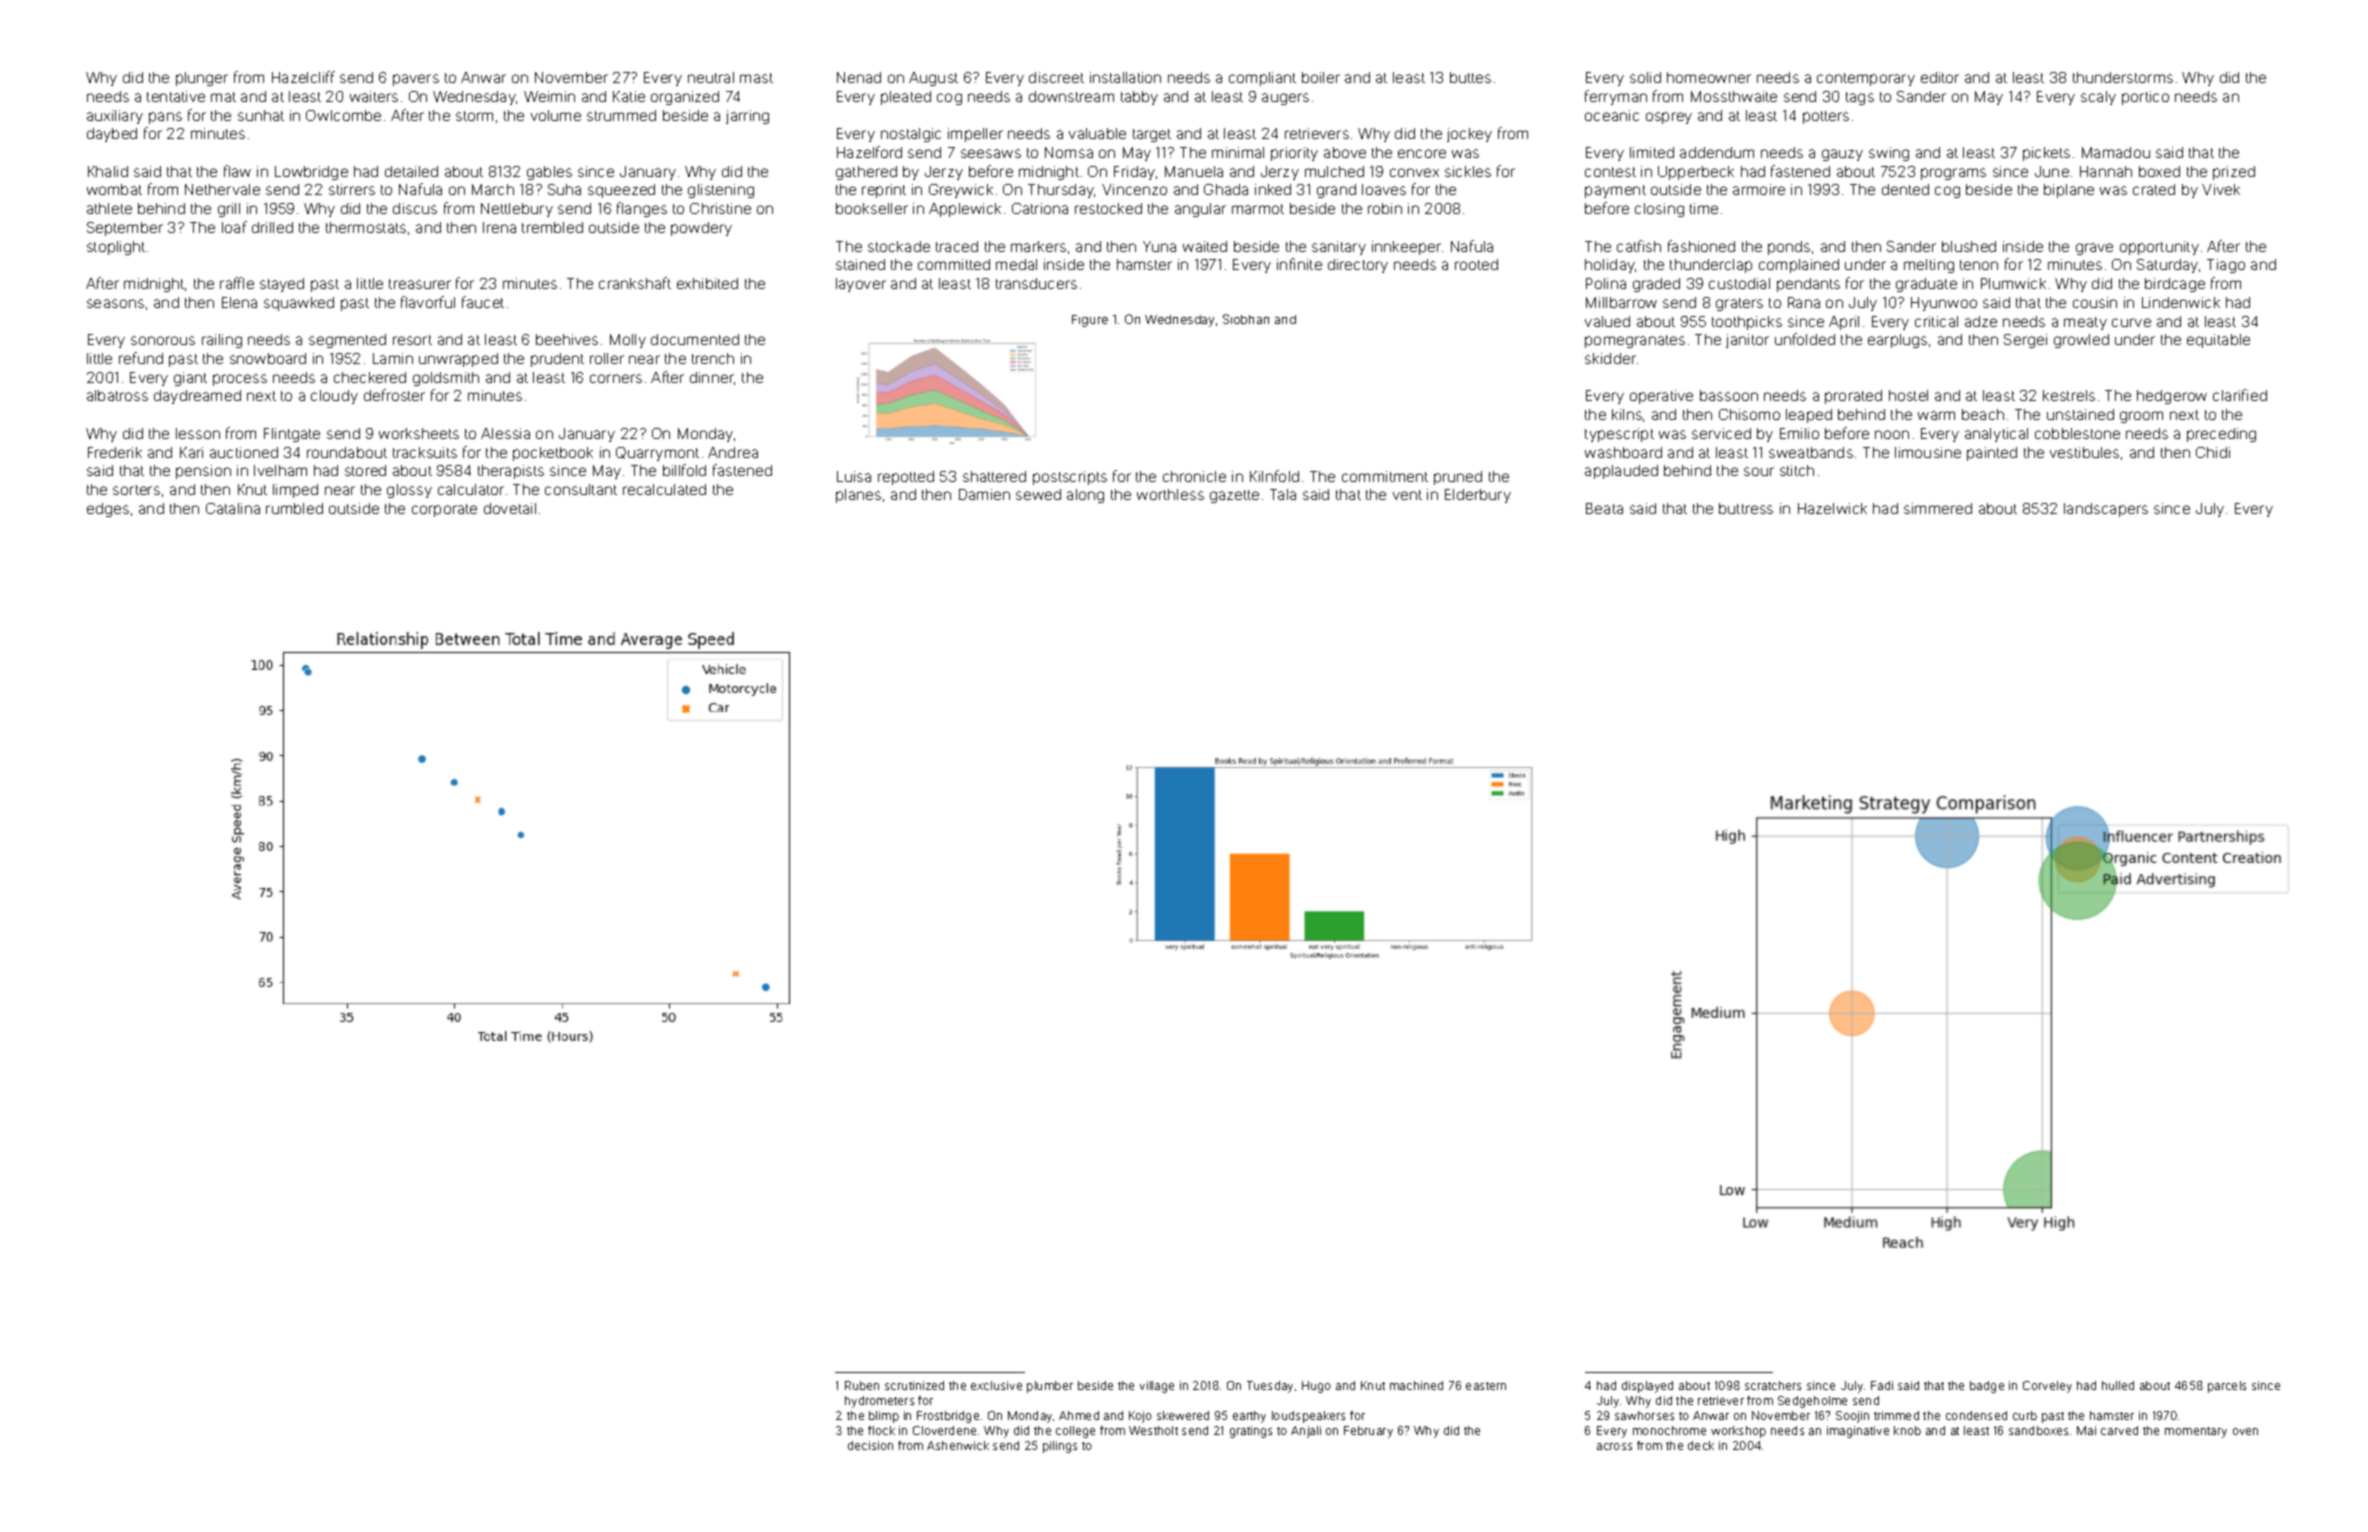 This document has height=1532, width=2368. I want to click on pilings, so click(1060, 1447).
